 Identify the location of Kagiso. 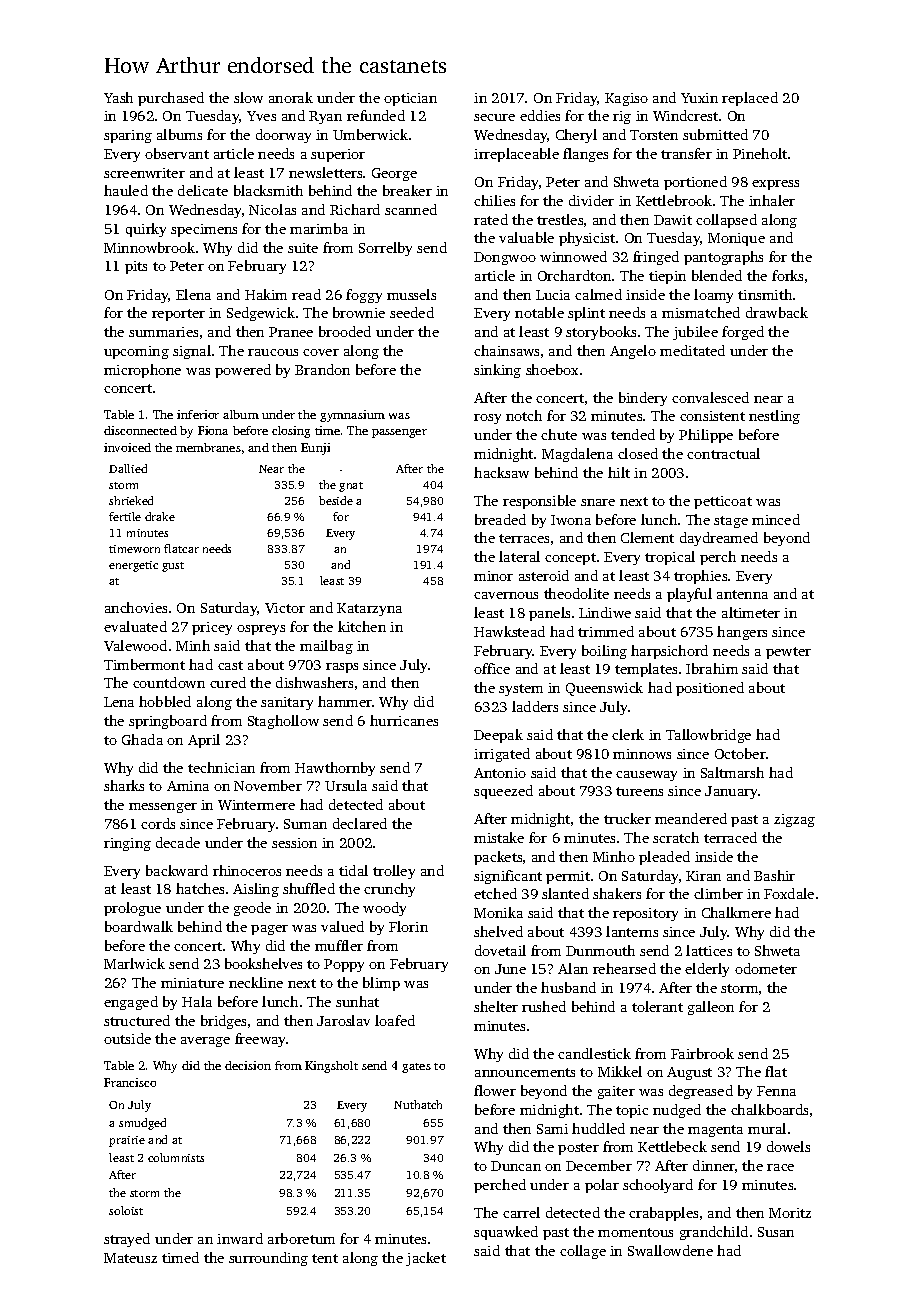
(626, 99).
